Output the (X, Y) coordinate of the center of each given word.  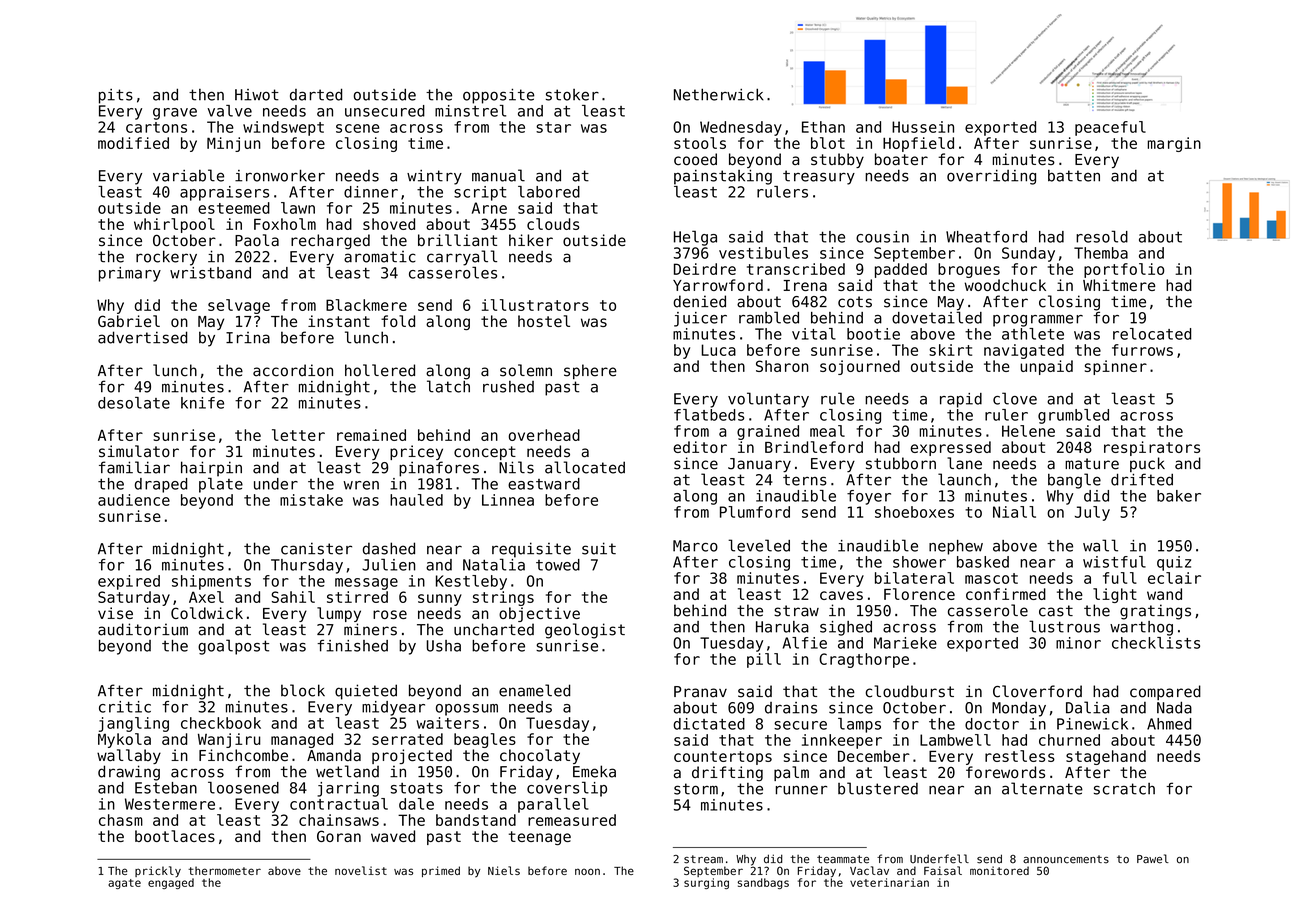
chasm (121, 820)
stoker (572, 95)
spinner (1116, 367)
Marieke (905, 643)
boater (901, 159)
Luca (719, 350)
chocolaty (540, 756)
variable (188, 175)
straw (796, 611)
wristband (210, 273)
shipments (211, 582)
